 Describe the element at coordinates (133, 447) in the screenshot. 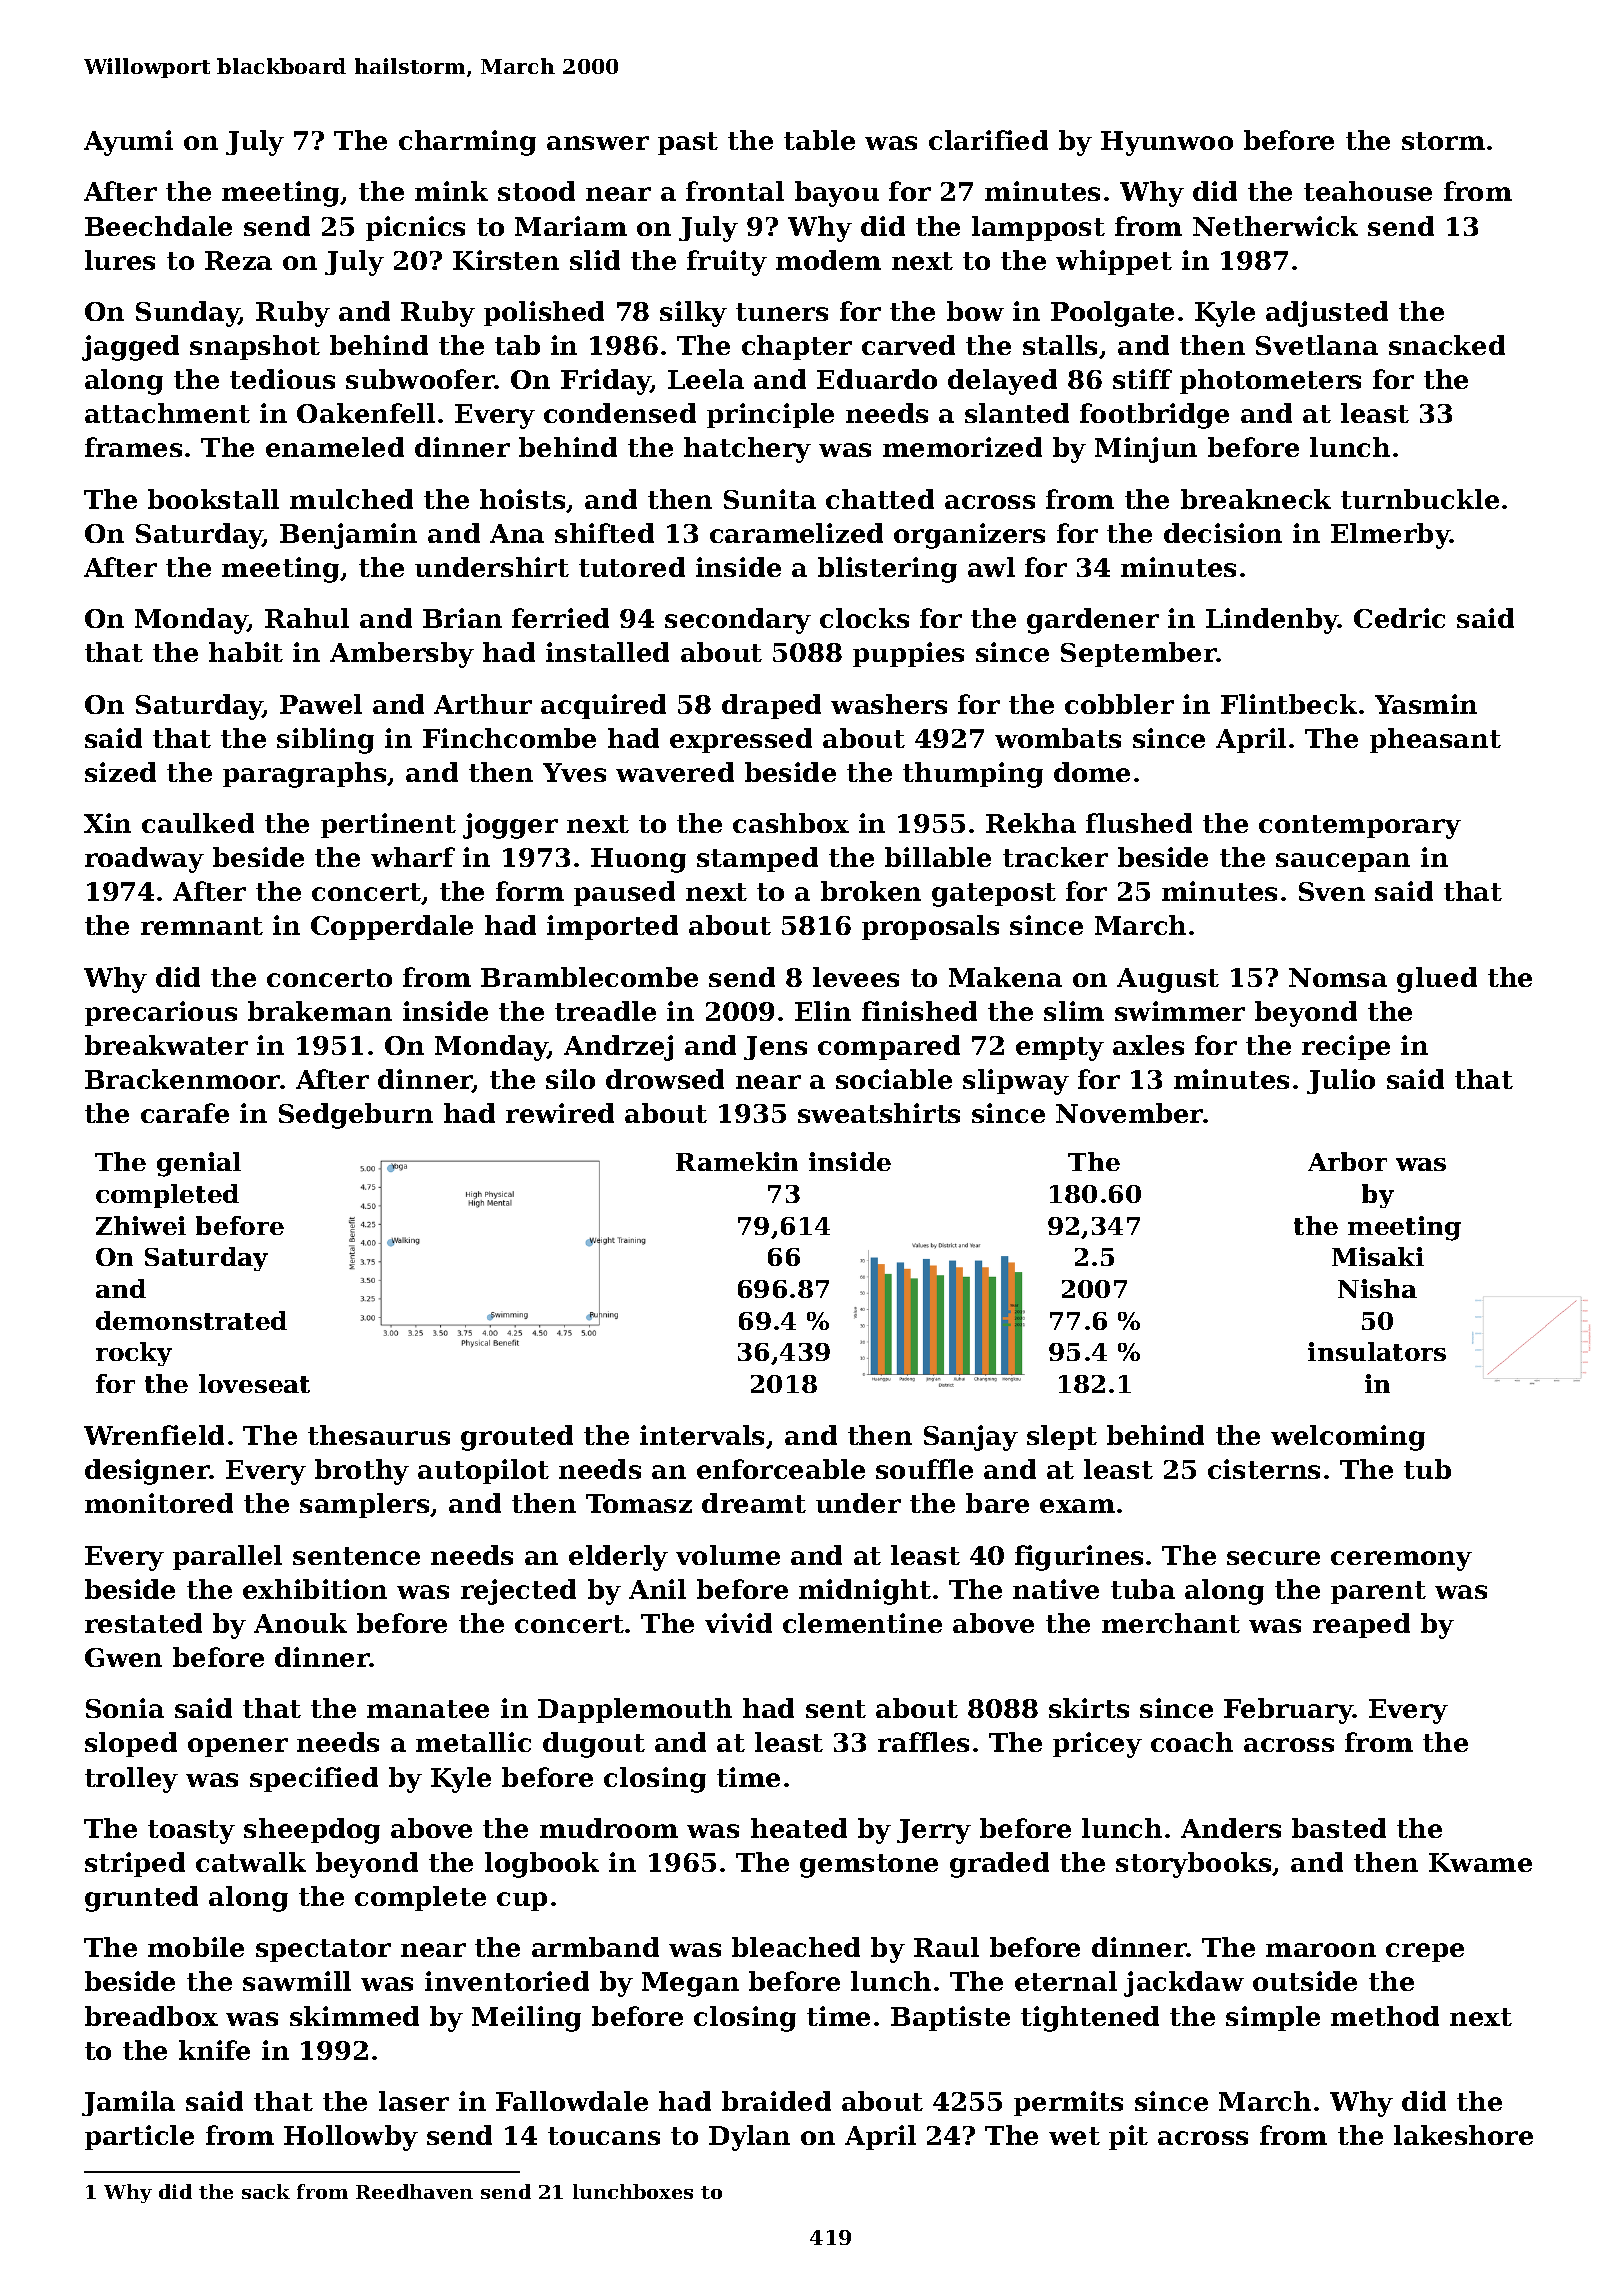

I see `frames` at that location.
